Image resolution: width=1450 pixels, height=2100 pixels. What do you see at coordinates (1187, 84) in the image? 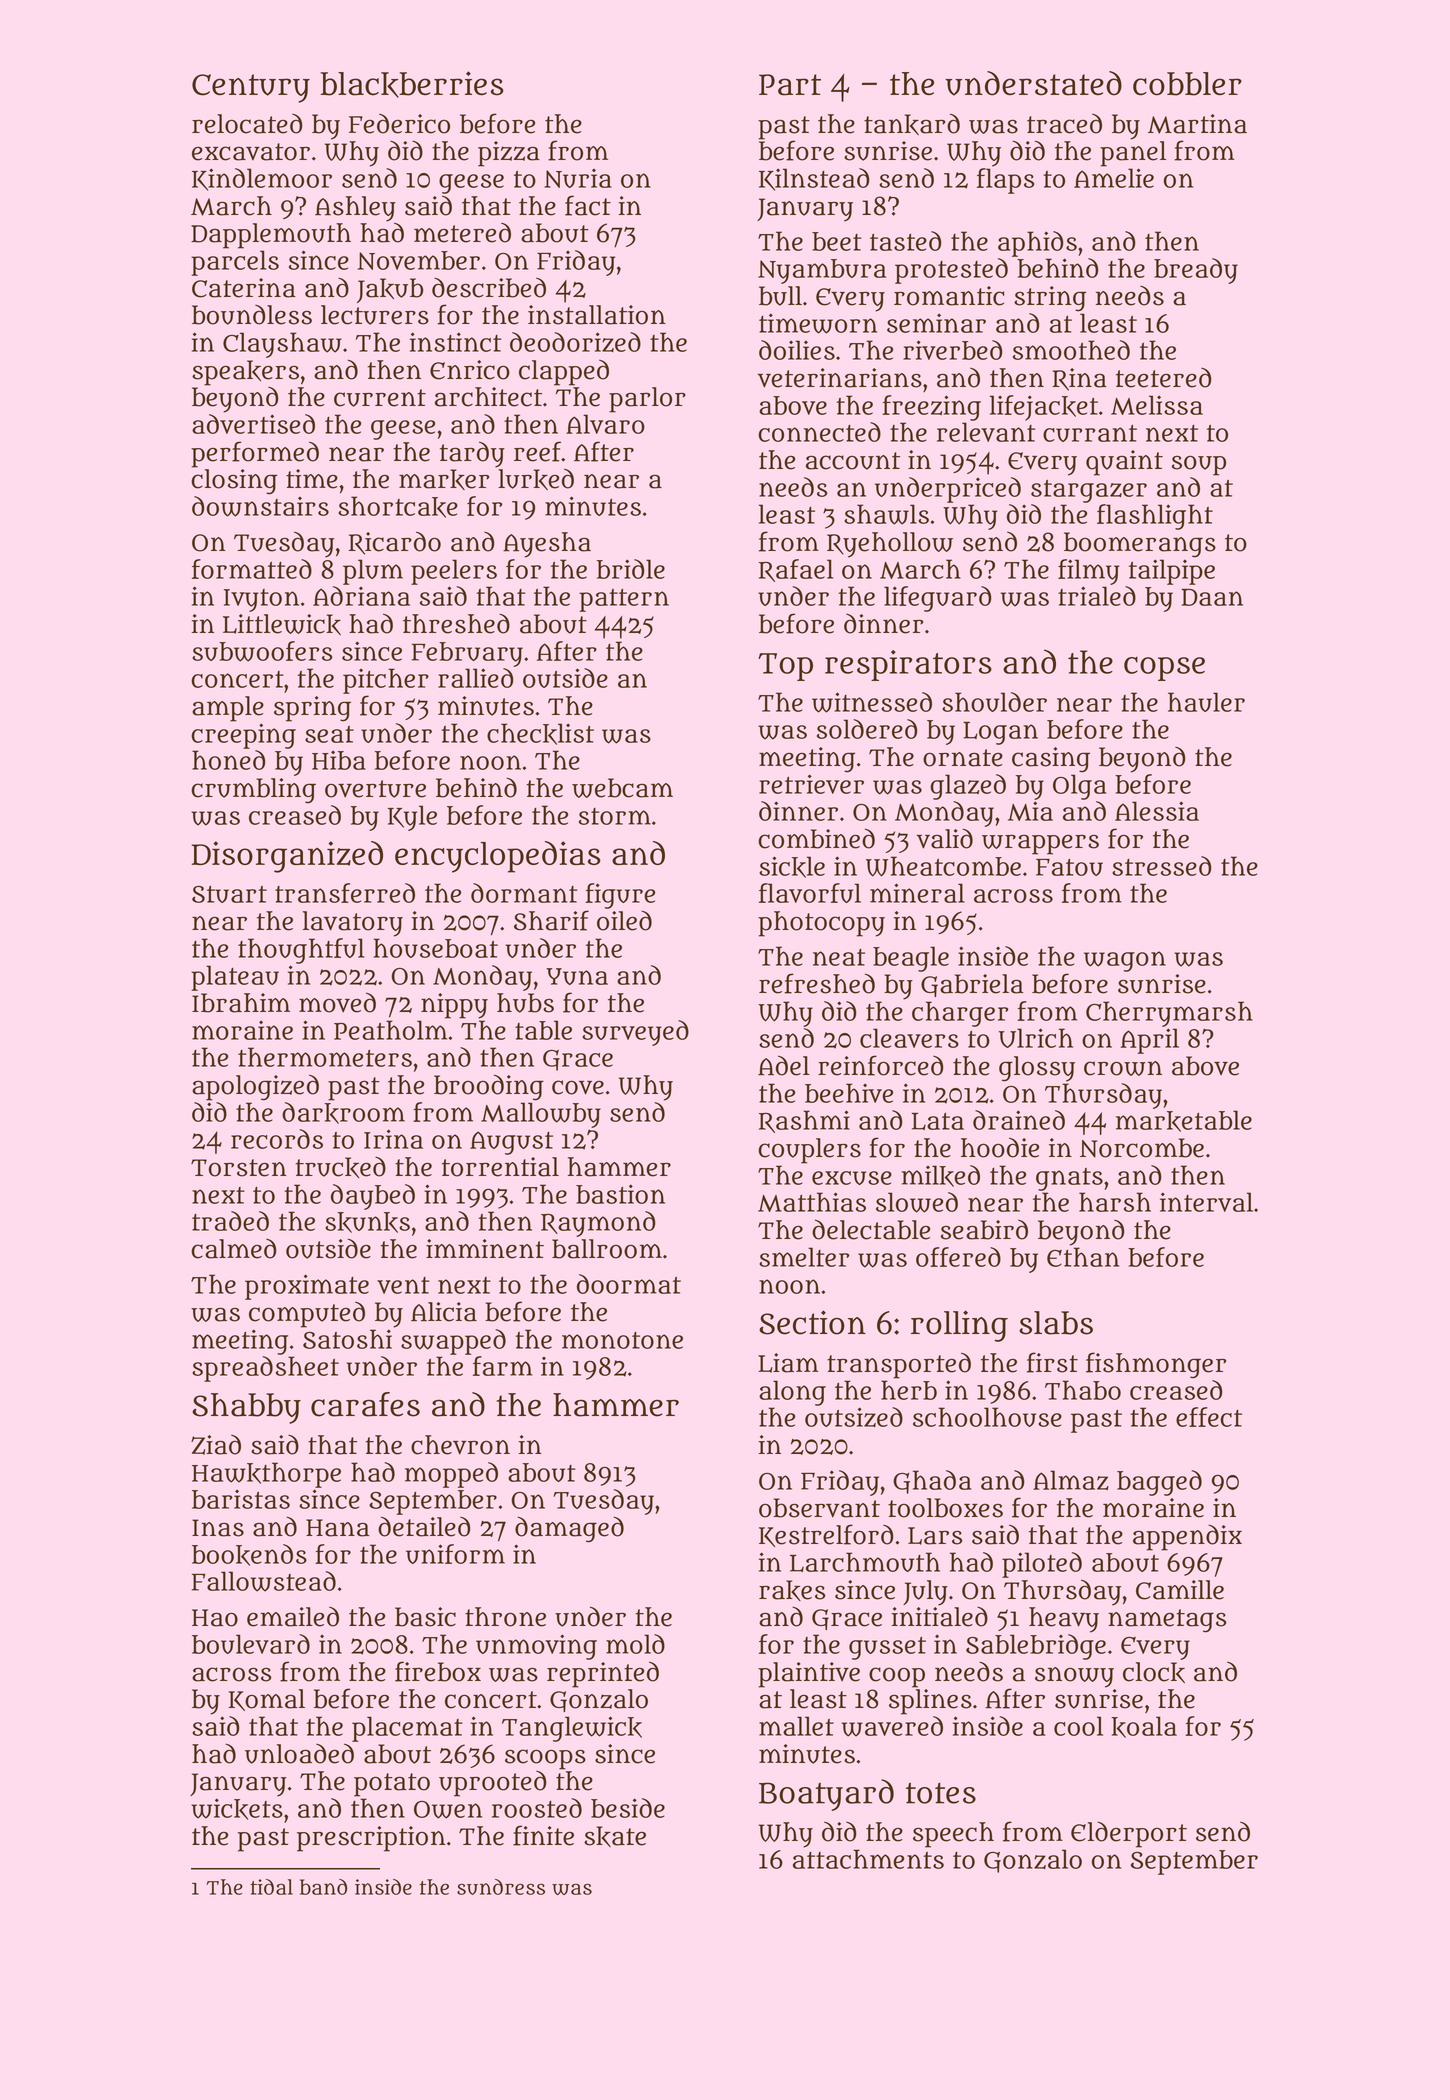
I see `cobbler` at bounding box center [1187, 84].
